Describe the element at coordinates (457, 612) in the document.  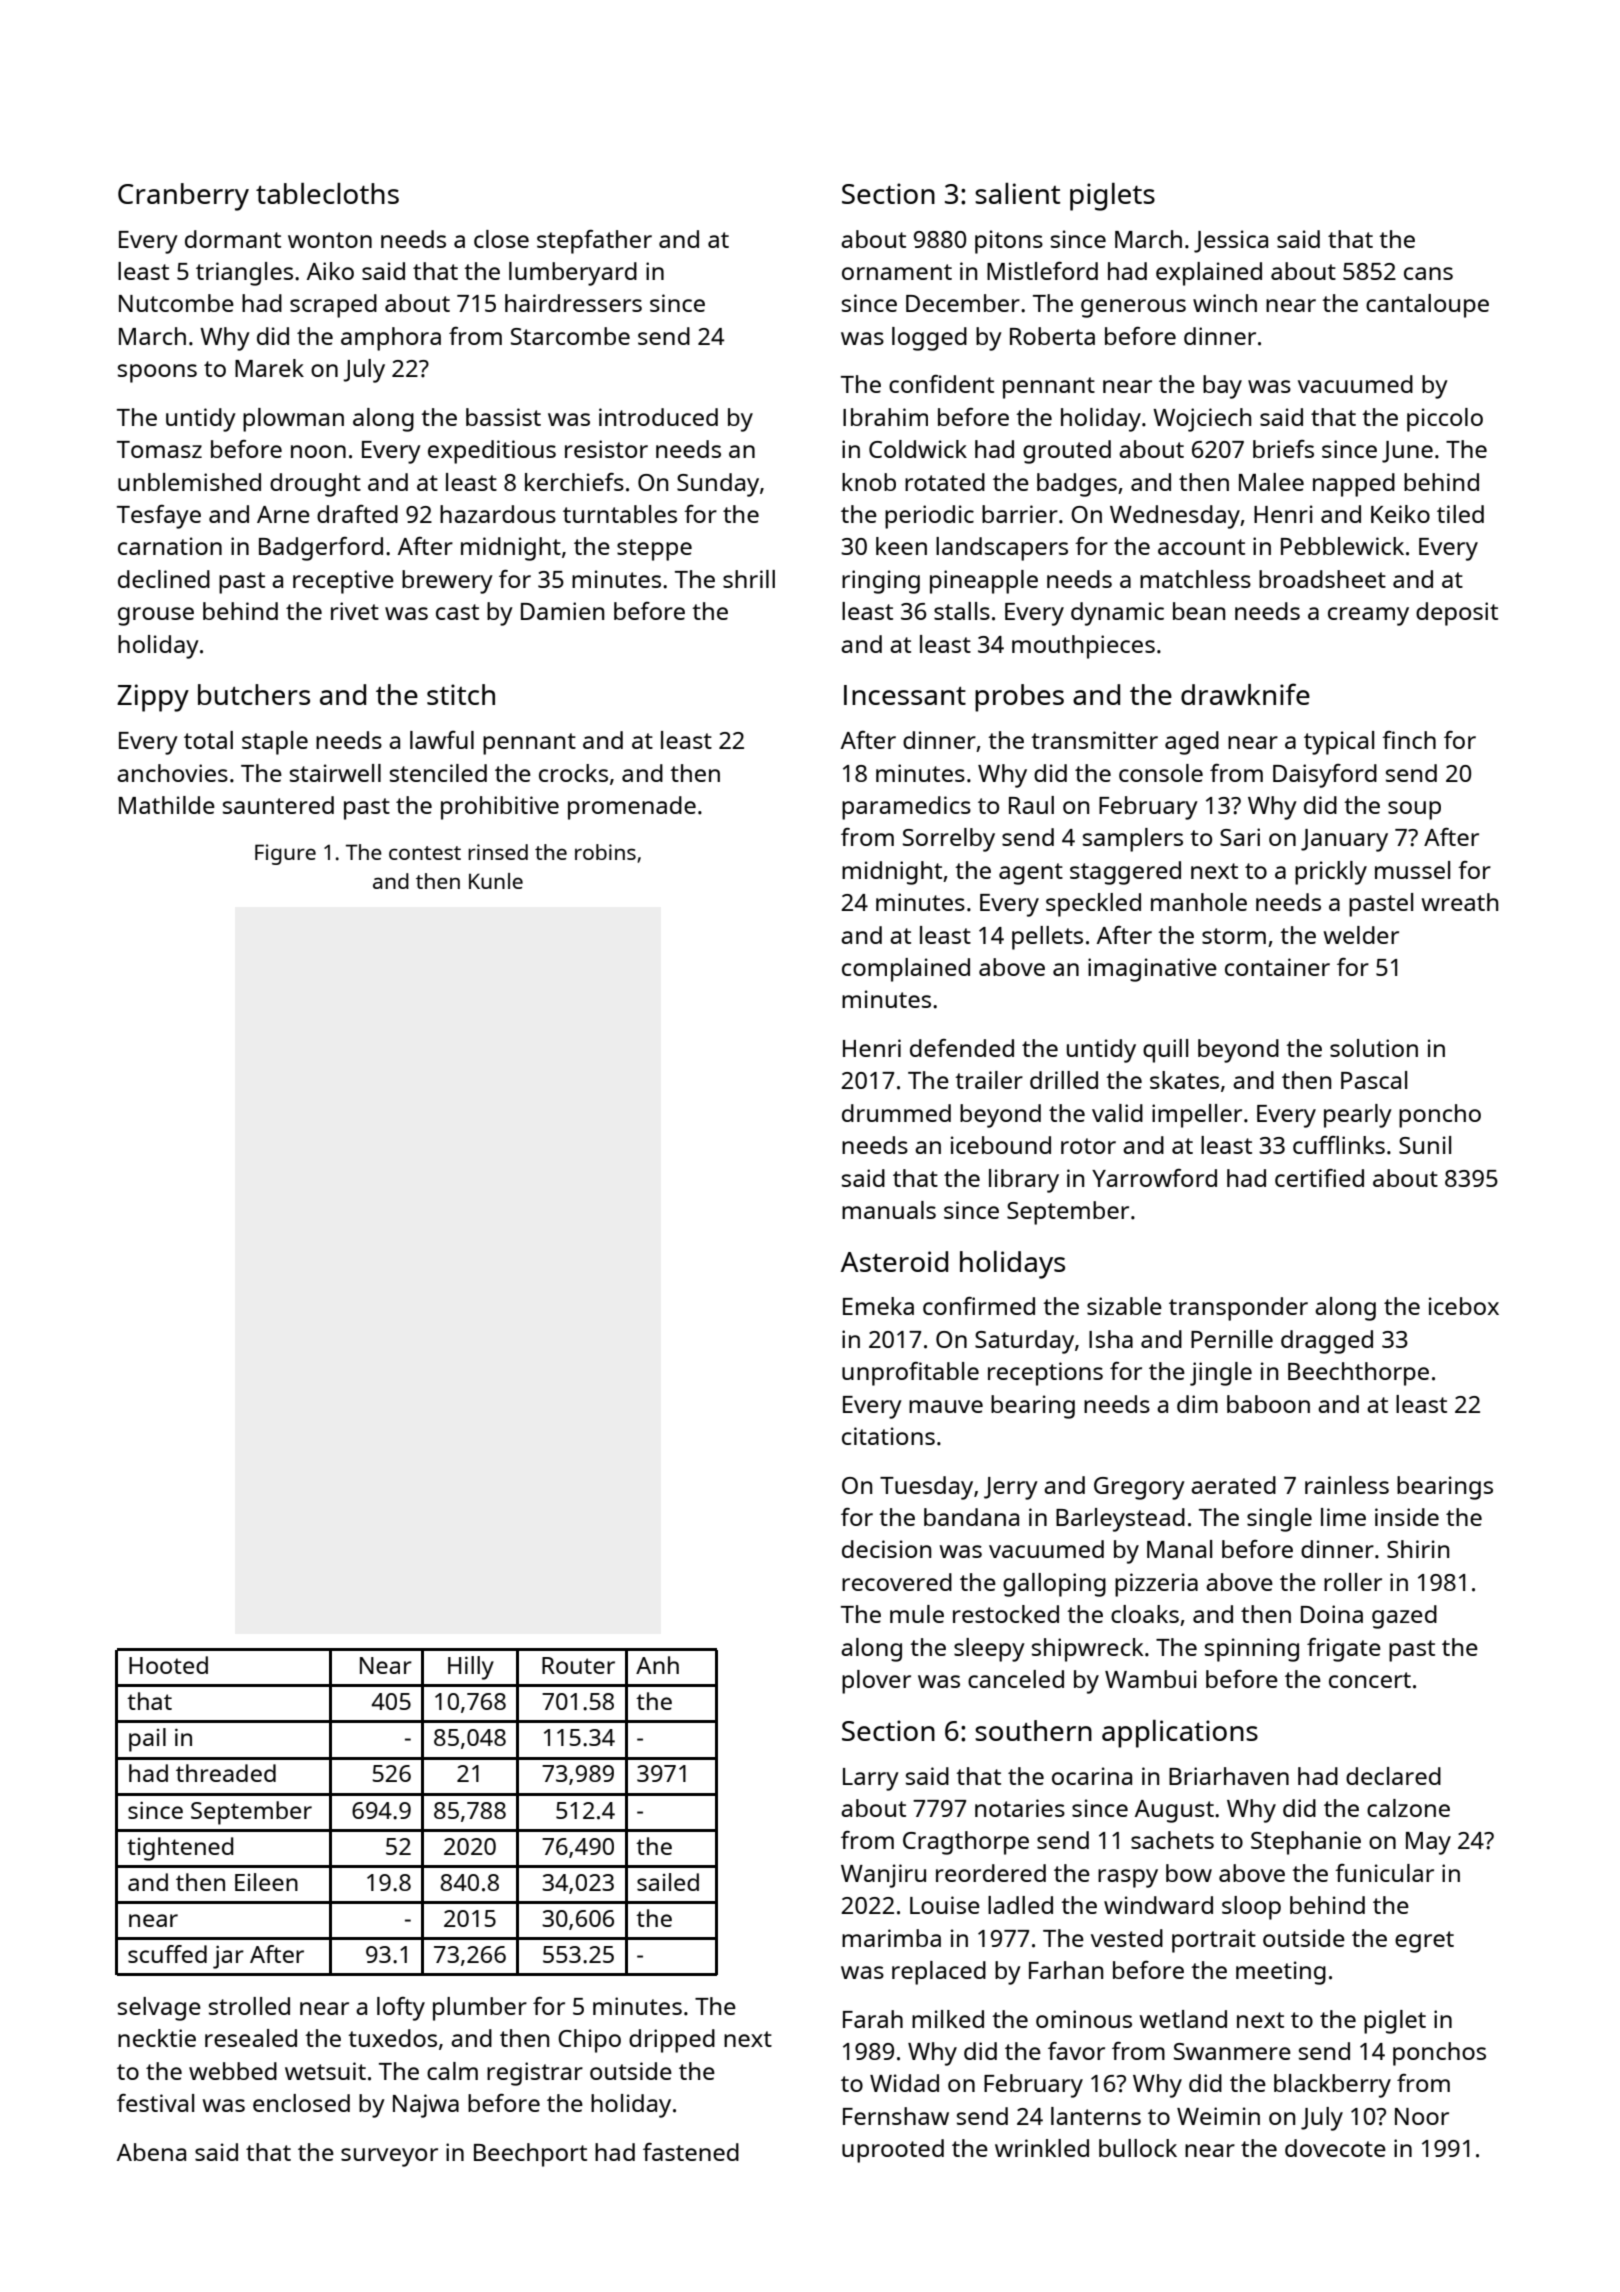
I see `cast` at that location.
